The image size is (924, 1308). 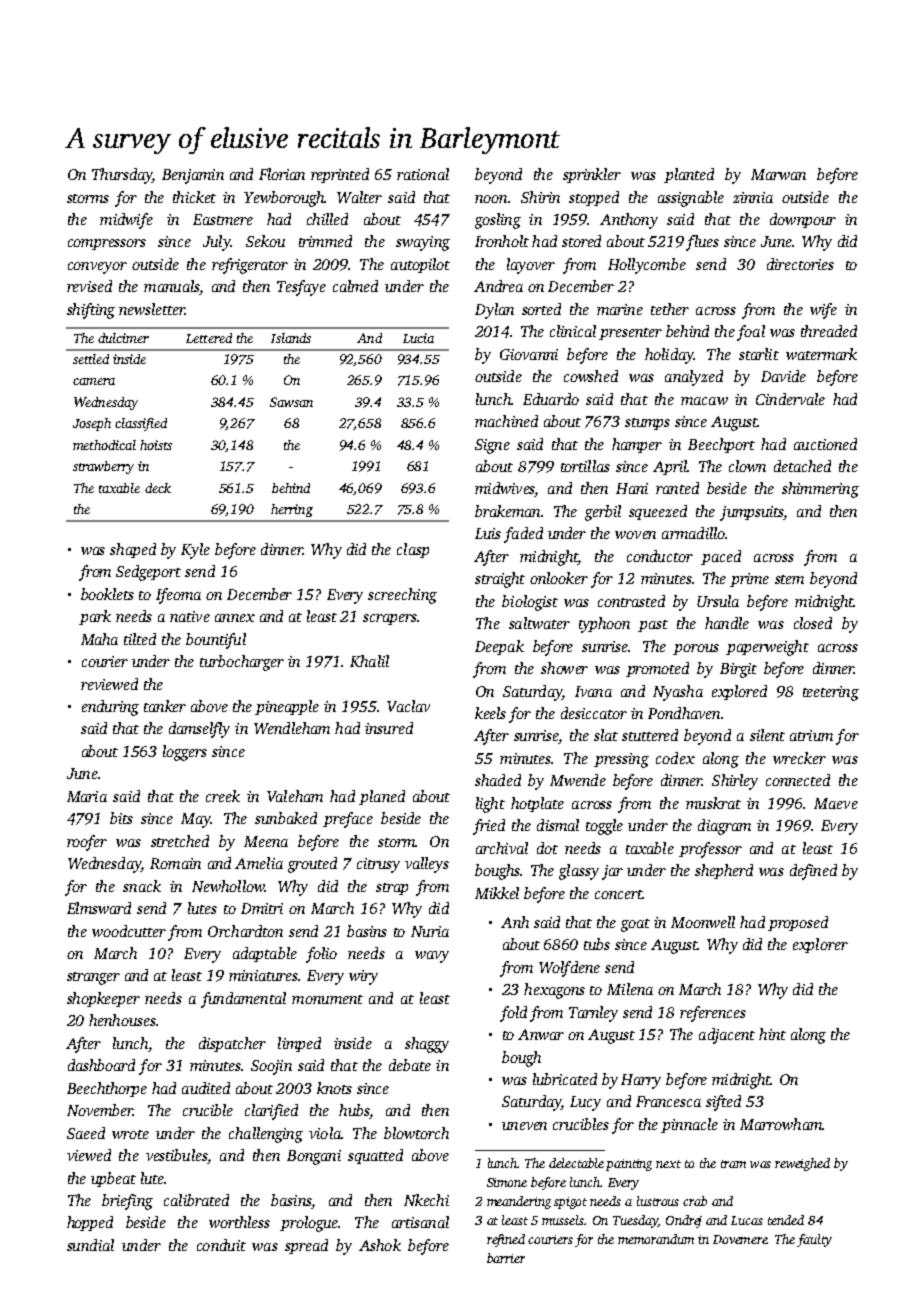 What do you see at coordinates (193, 176) in the screenshot?
I see `Benjamin` at bounding box center [193, 176].
